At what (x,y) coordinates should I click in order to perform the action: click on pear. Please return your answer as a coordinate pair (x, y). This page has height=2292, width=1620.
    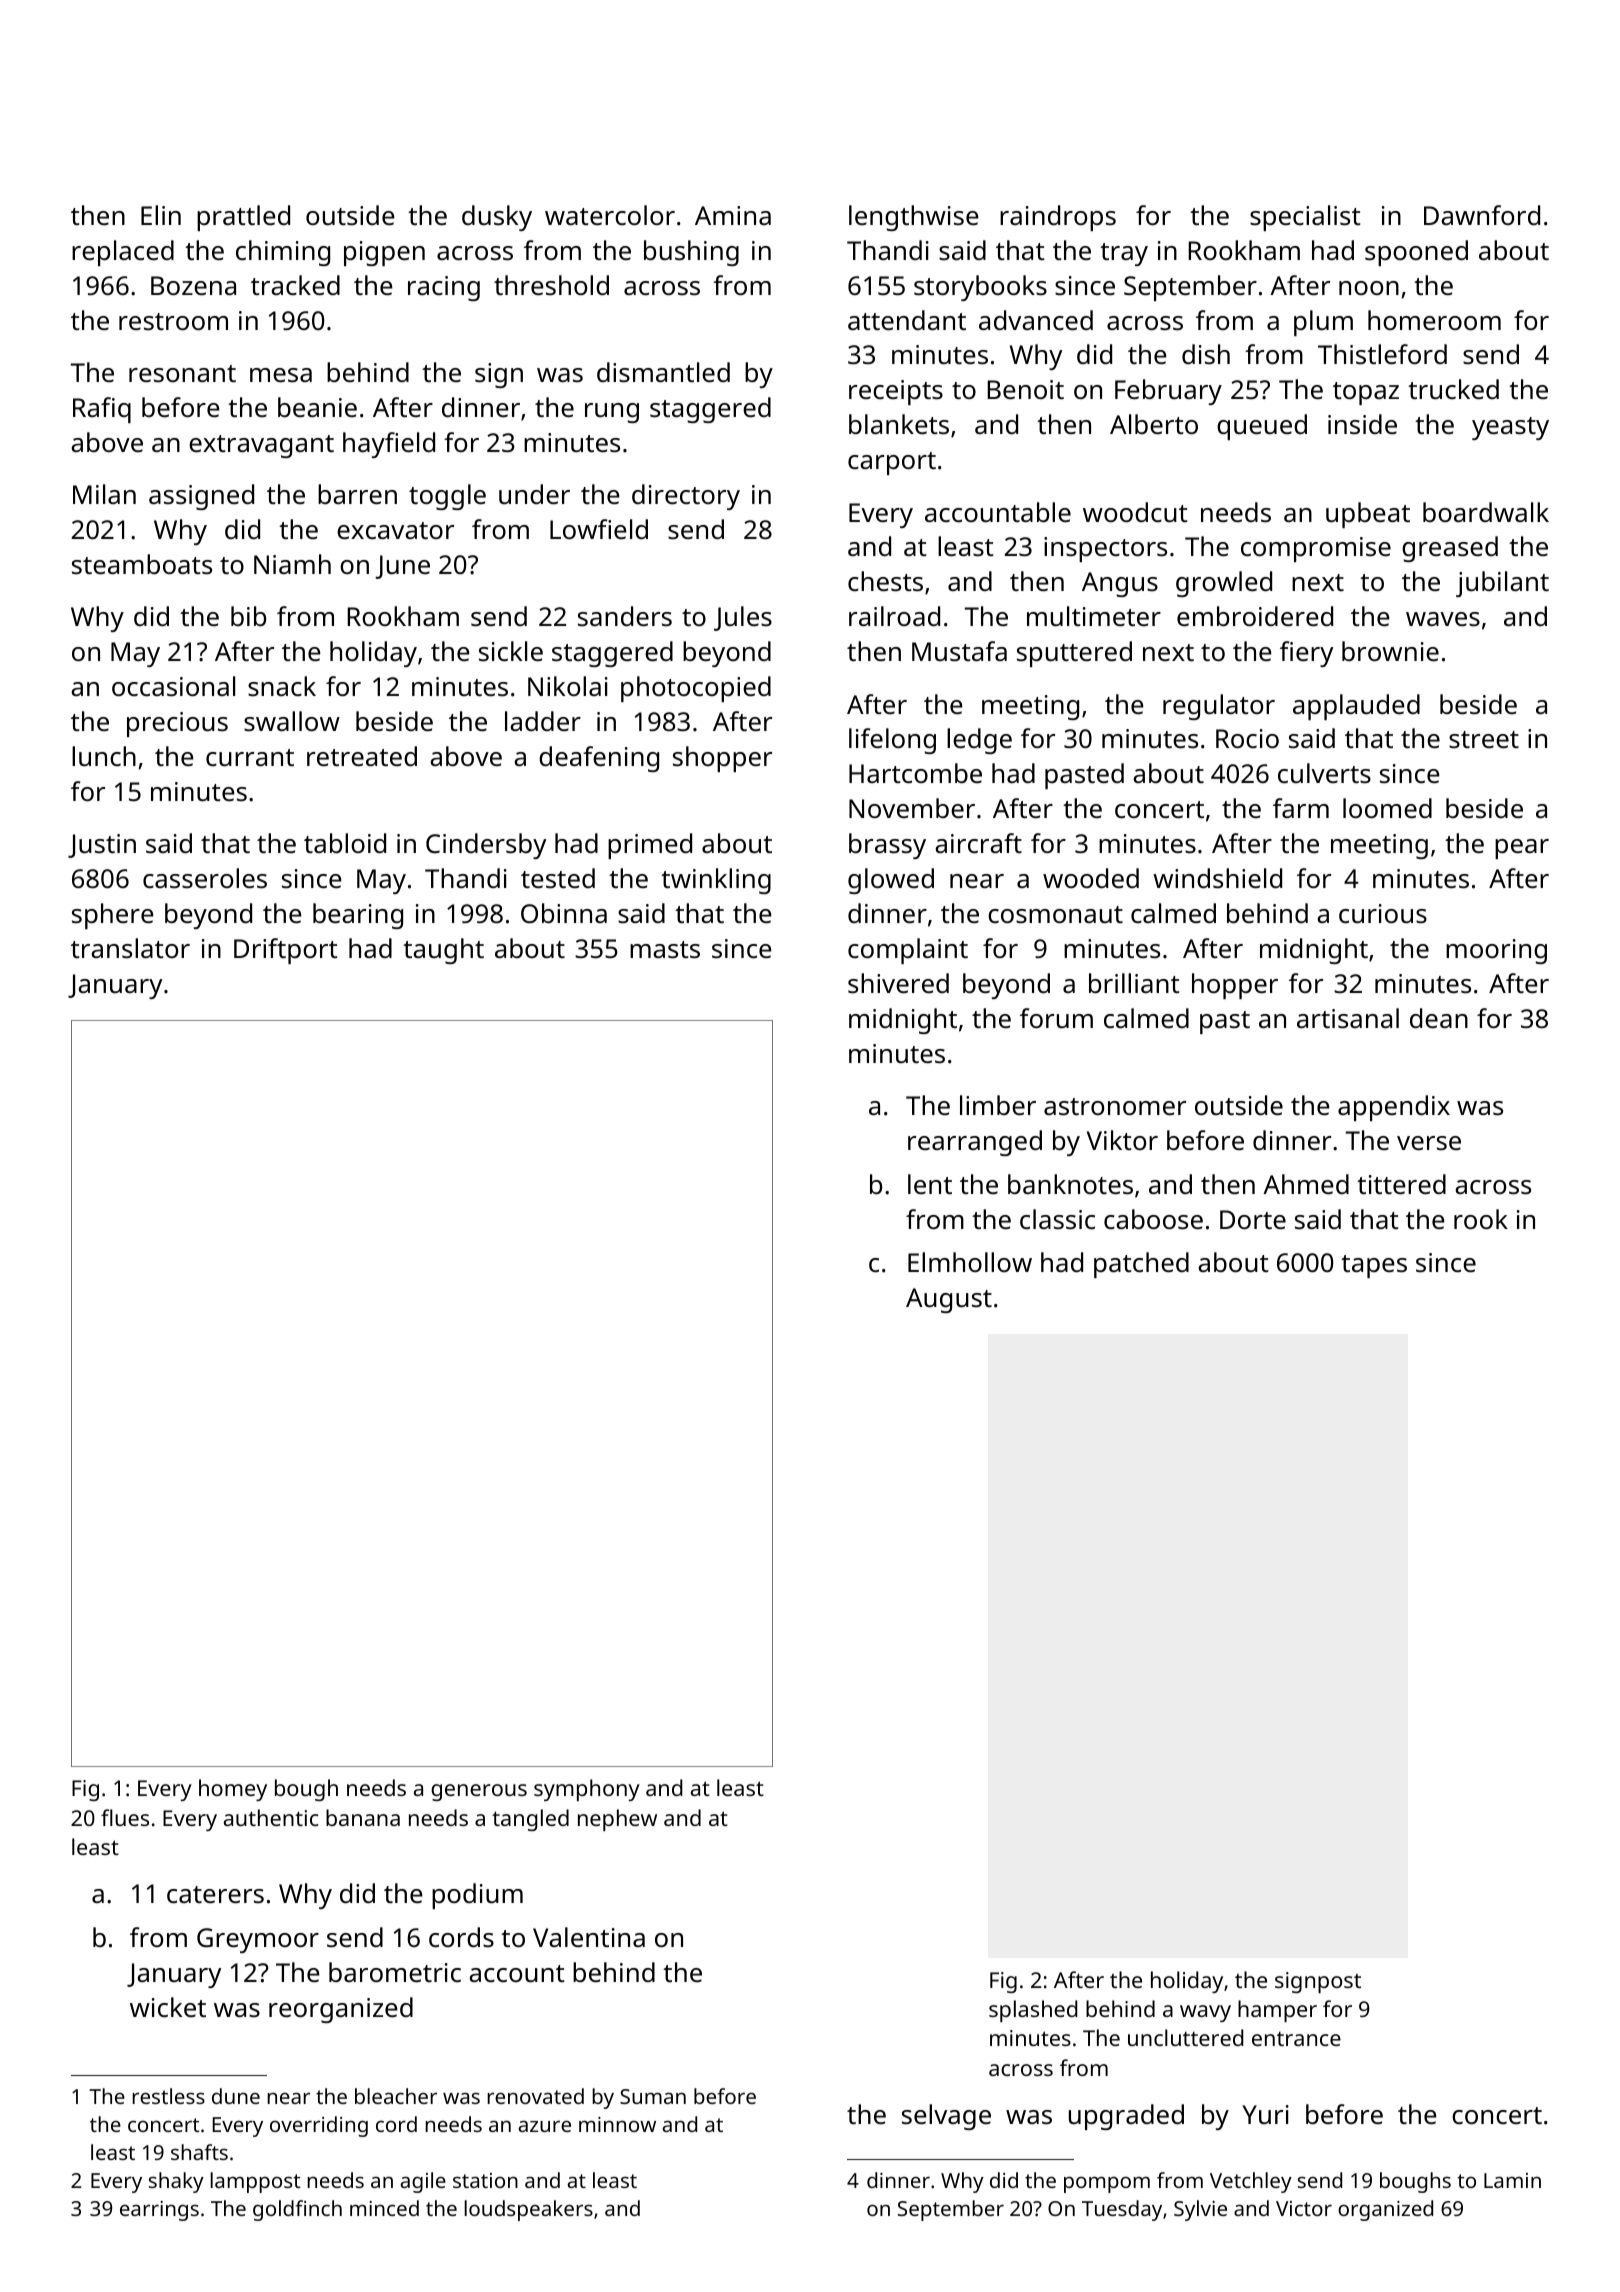
    Looking at the image, I should click on (1522, 849).
